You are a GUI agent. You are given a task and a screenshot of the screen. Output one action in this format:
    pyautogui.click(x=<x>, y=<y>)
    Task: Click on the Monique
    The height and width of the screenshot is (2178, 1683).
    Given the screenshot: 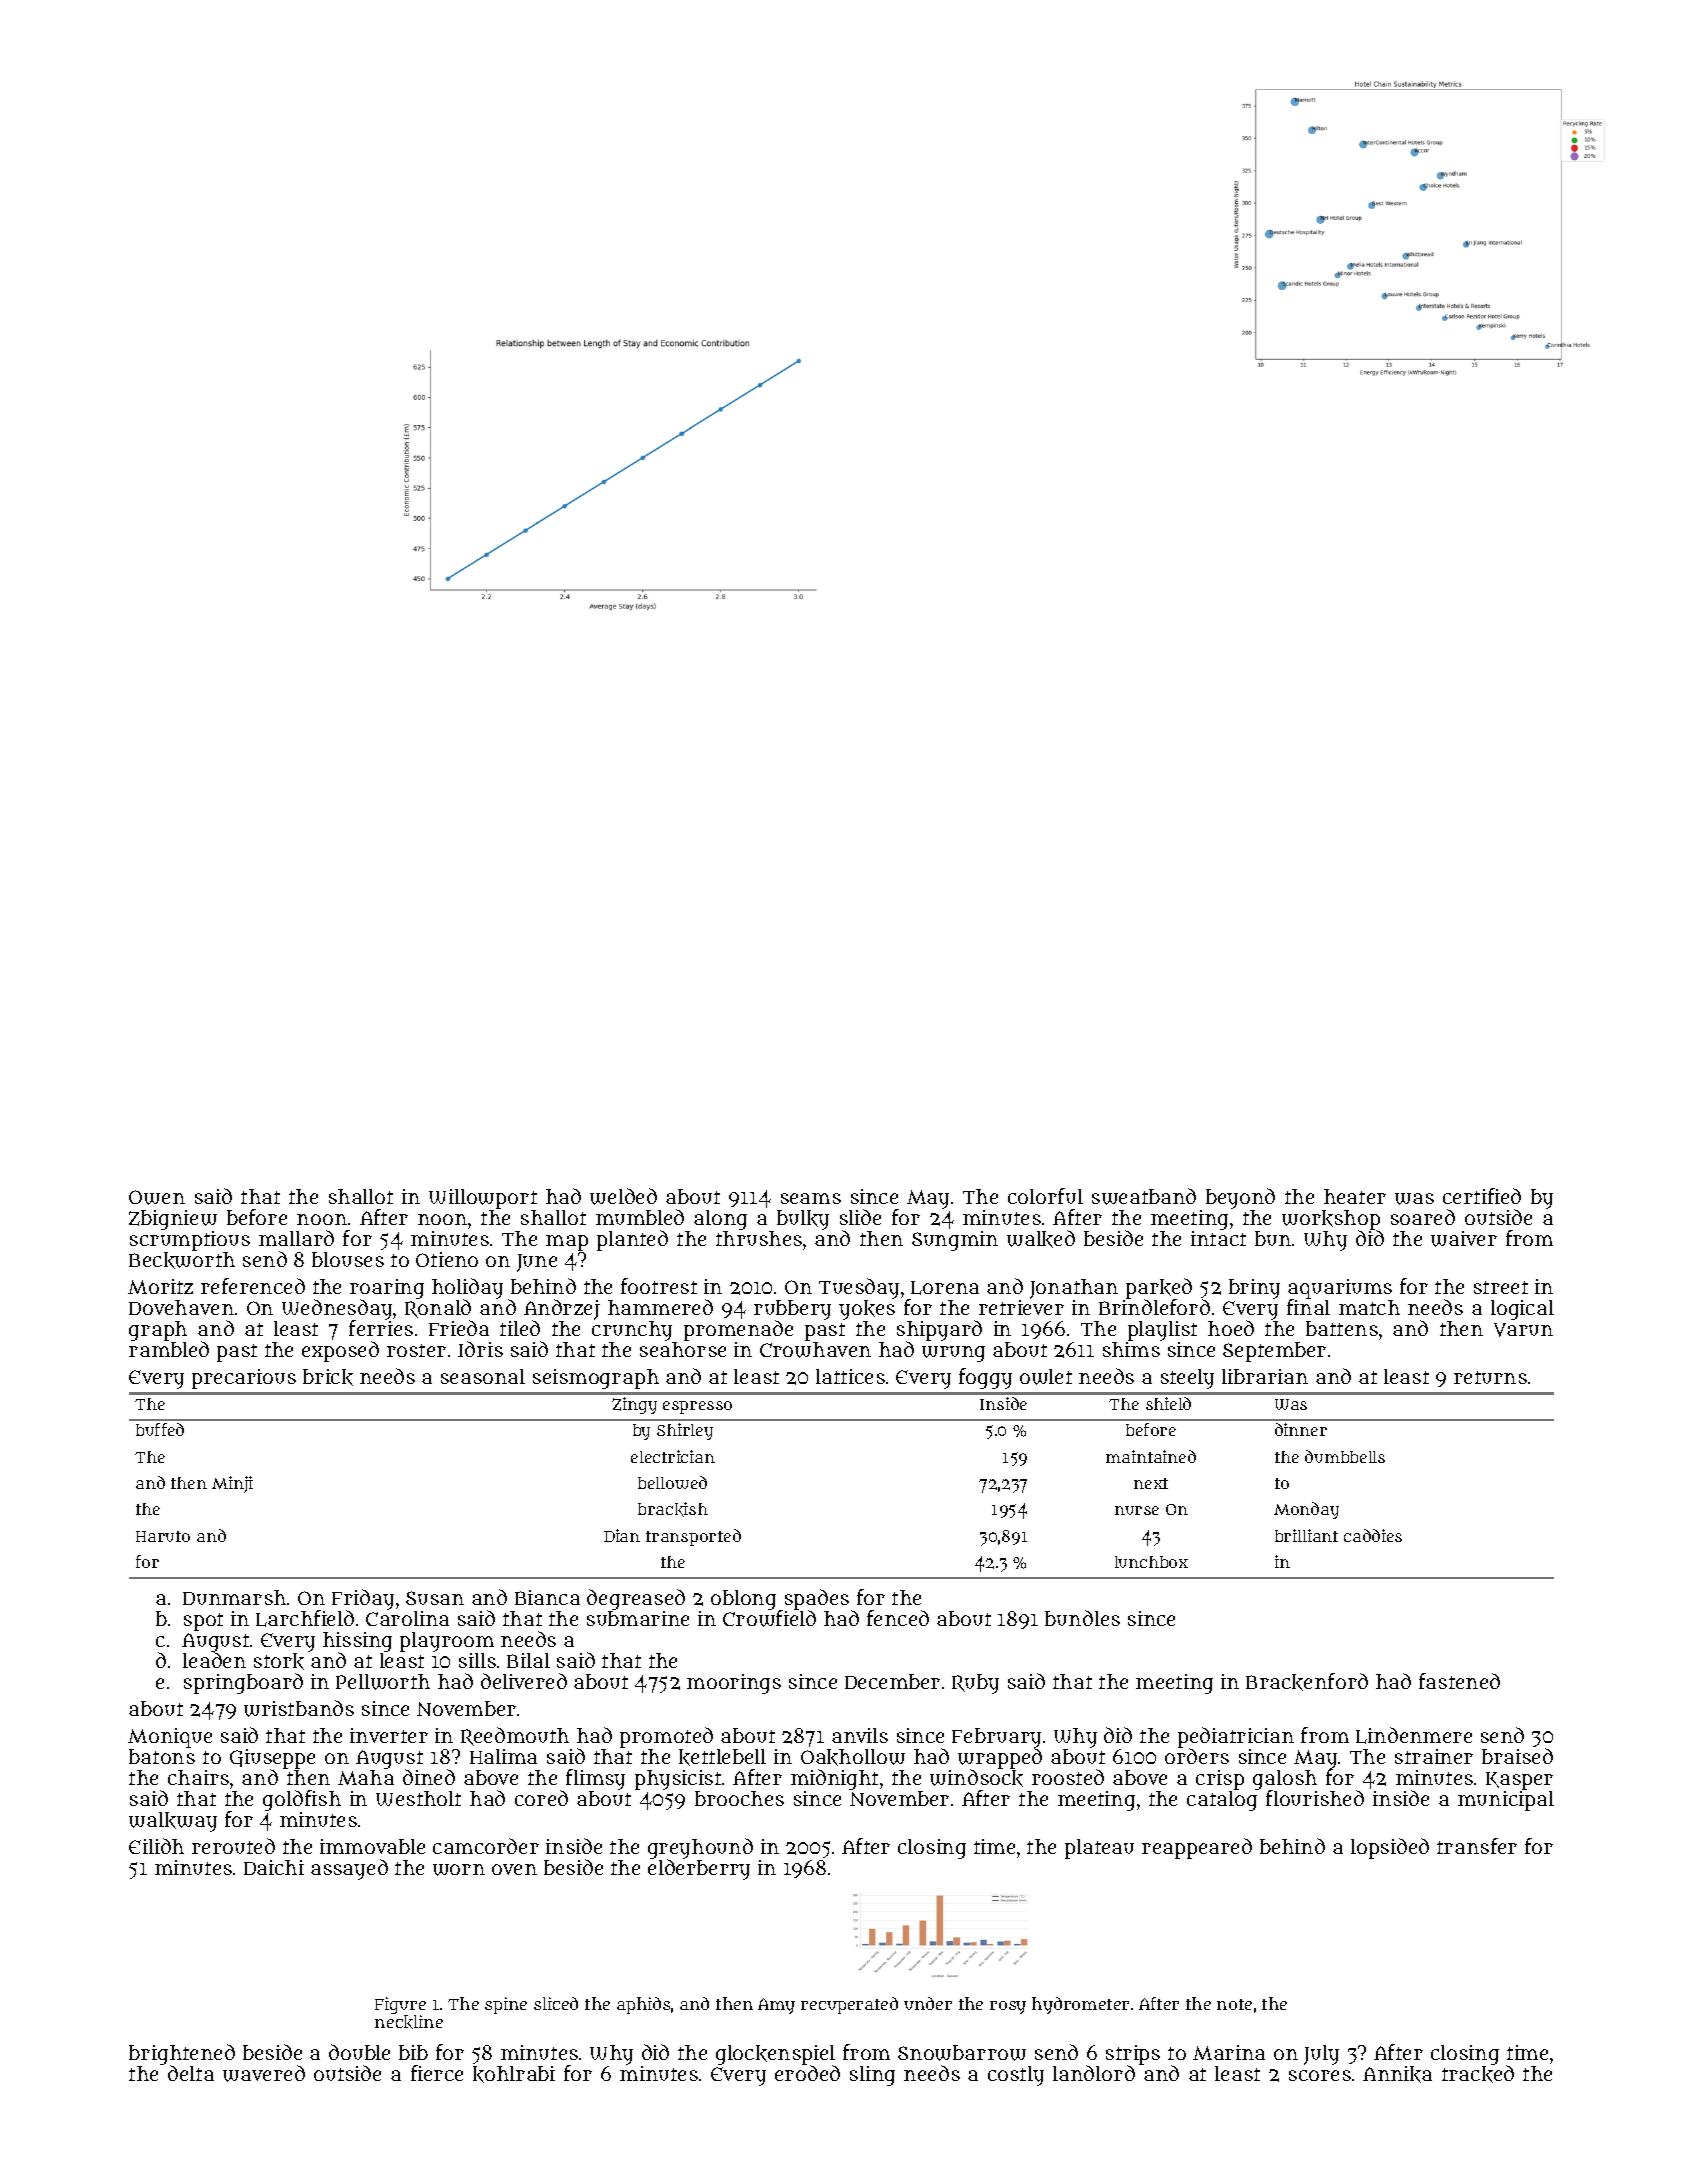 What is the action you would take?
    pyautogui.click(x=170, y=1738)
